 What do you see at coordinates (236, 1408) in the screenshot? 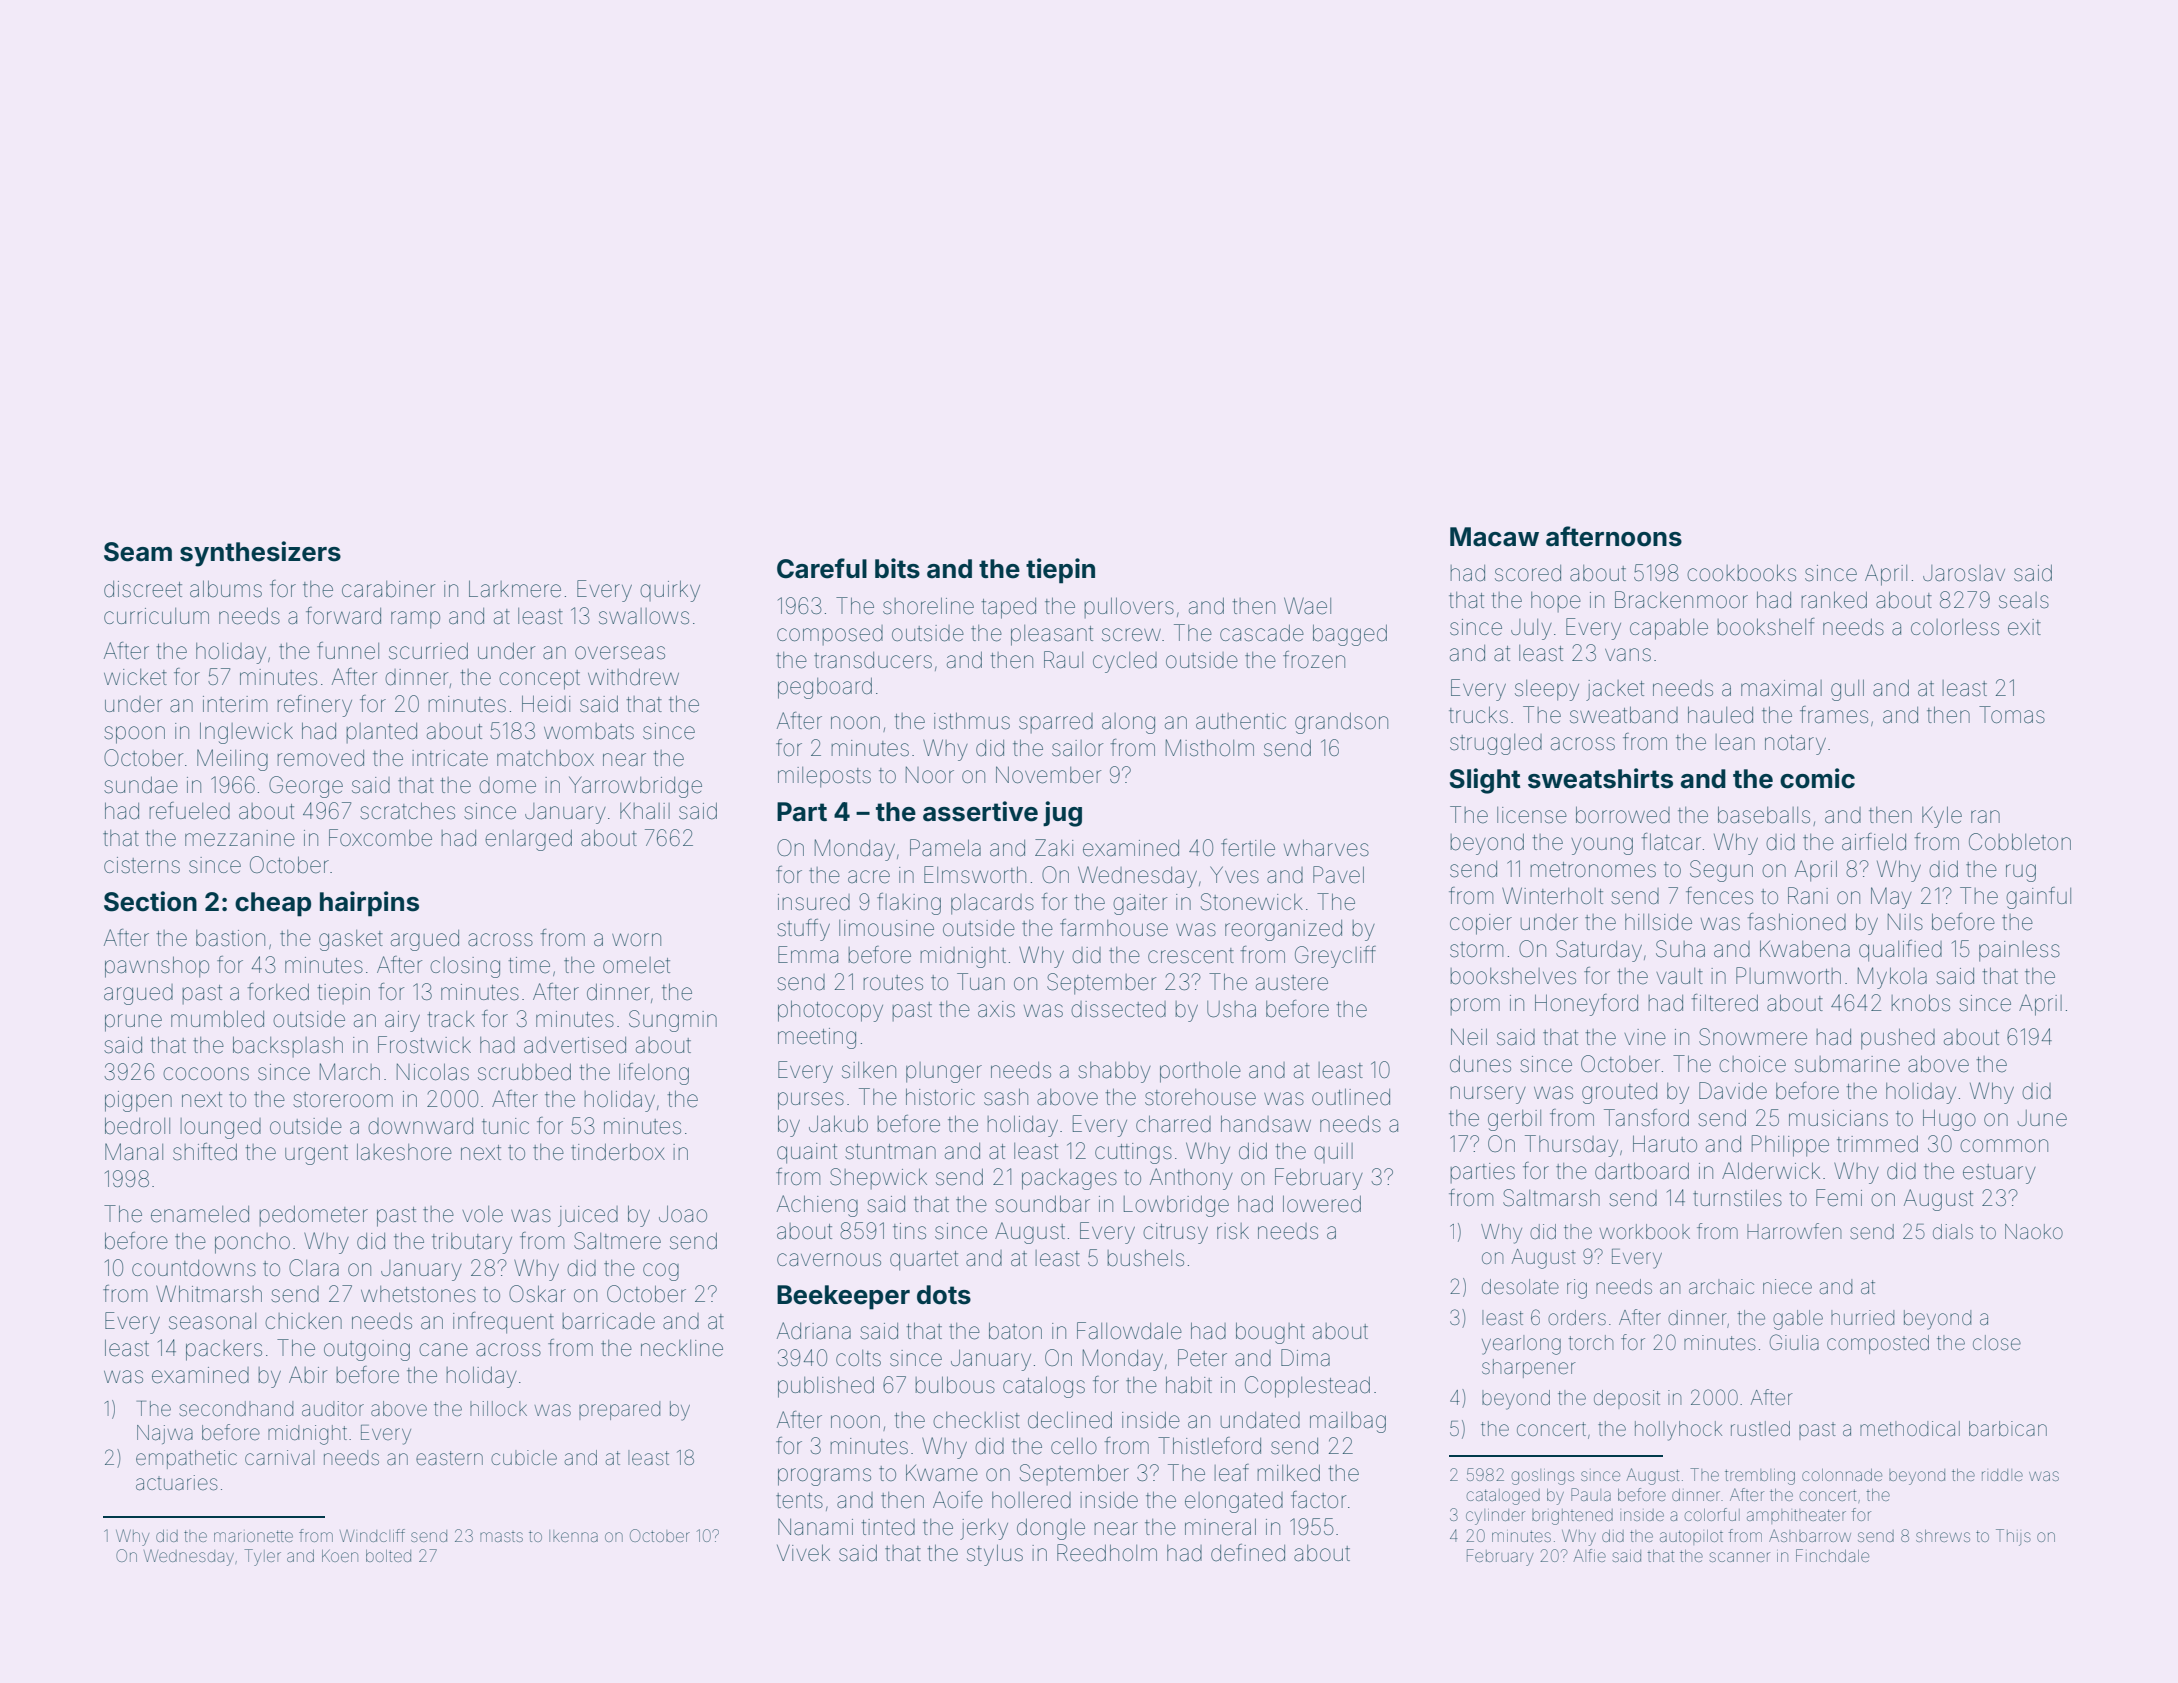
I see `secondhand` at bounding box center [236, 1408].
